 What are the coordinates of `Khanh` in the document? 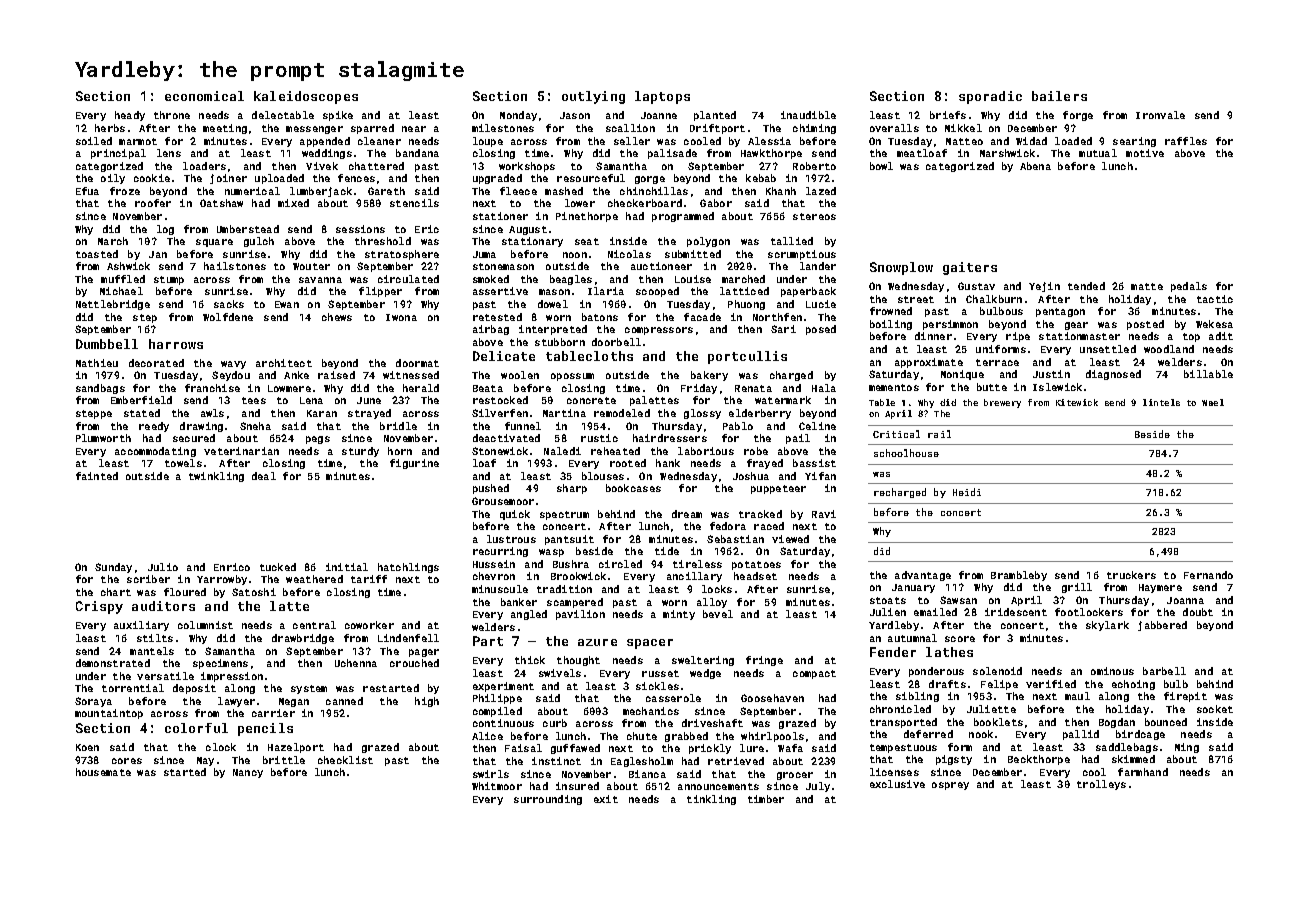 It's located at (781, 191).
